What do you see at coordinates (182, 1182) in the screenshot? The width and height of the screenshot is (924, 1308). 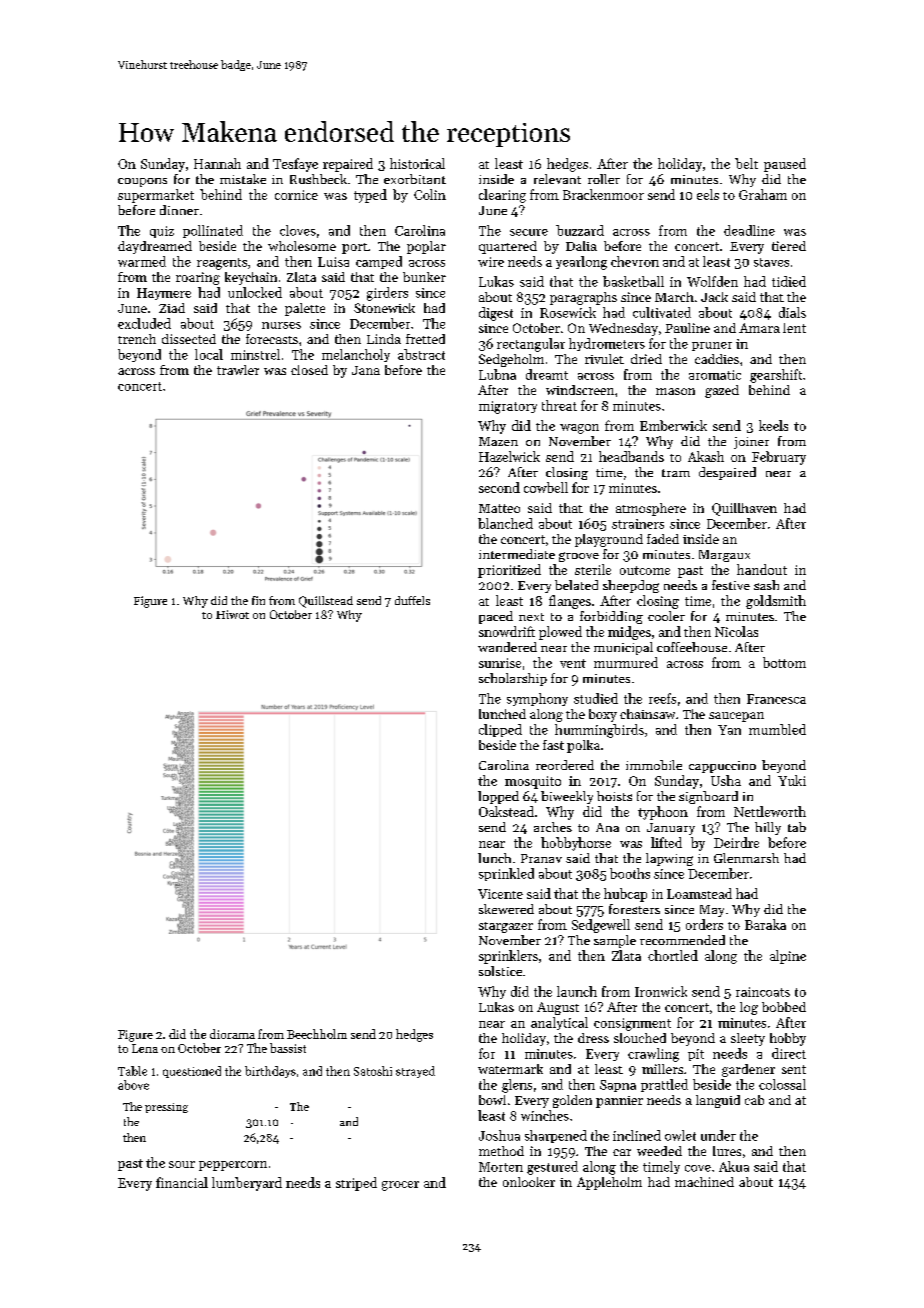 I see `financial` at bounding box center [182, 1182].
